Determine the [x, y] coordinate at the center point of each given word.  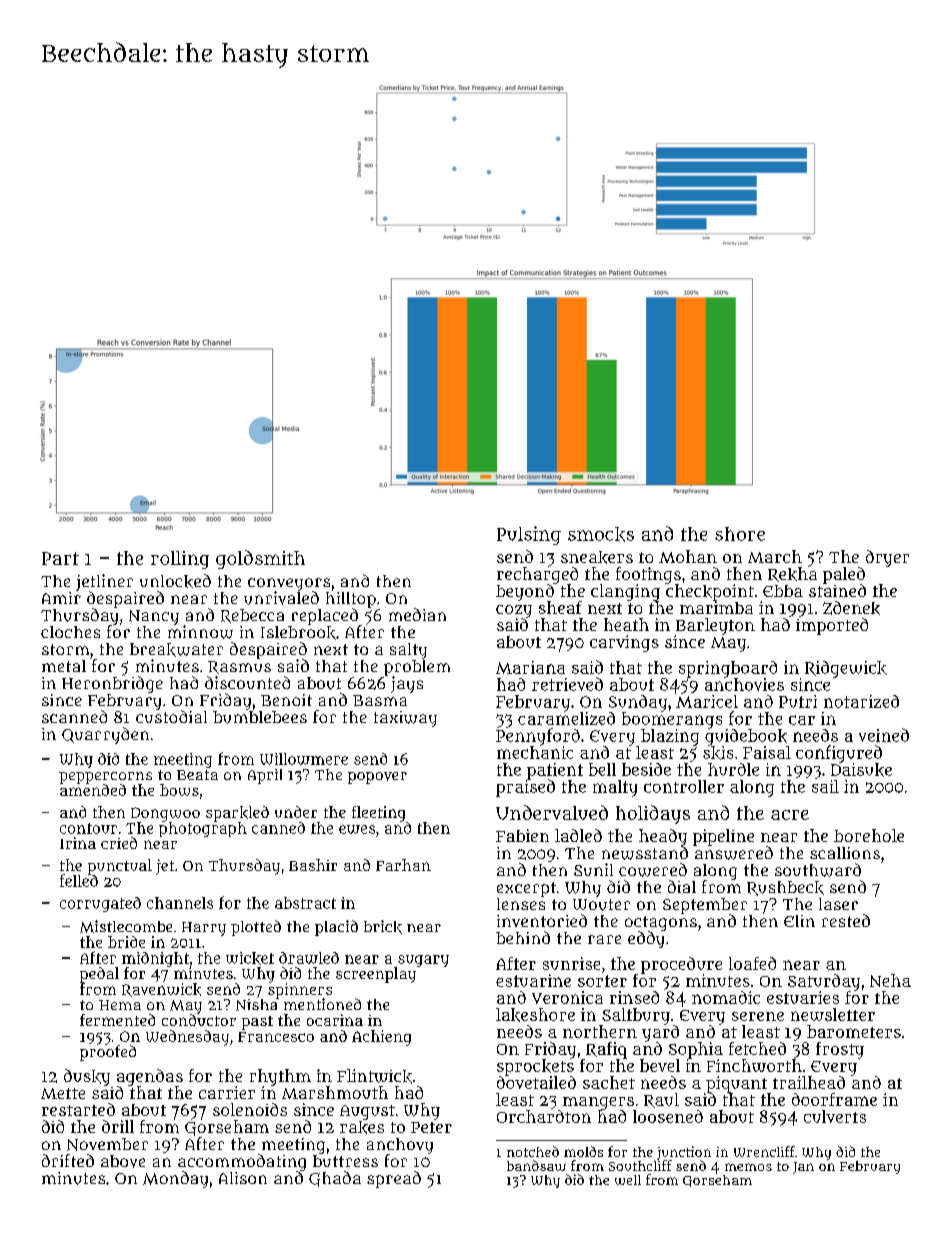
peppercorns [105, 778]
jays [407, 684]
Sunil [593, 869]
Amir [61, 598]
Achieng [381, 1038]
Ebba [783, 591]
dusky [87, 1077]
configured [839, 754]
